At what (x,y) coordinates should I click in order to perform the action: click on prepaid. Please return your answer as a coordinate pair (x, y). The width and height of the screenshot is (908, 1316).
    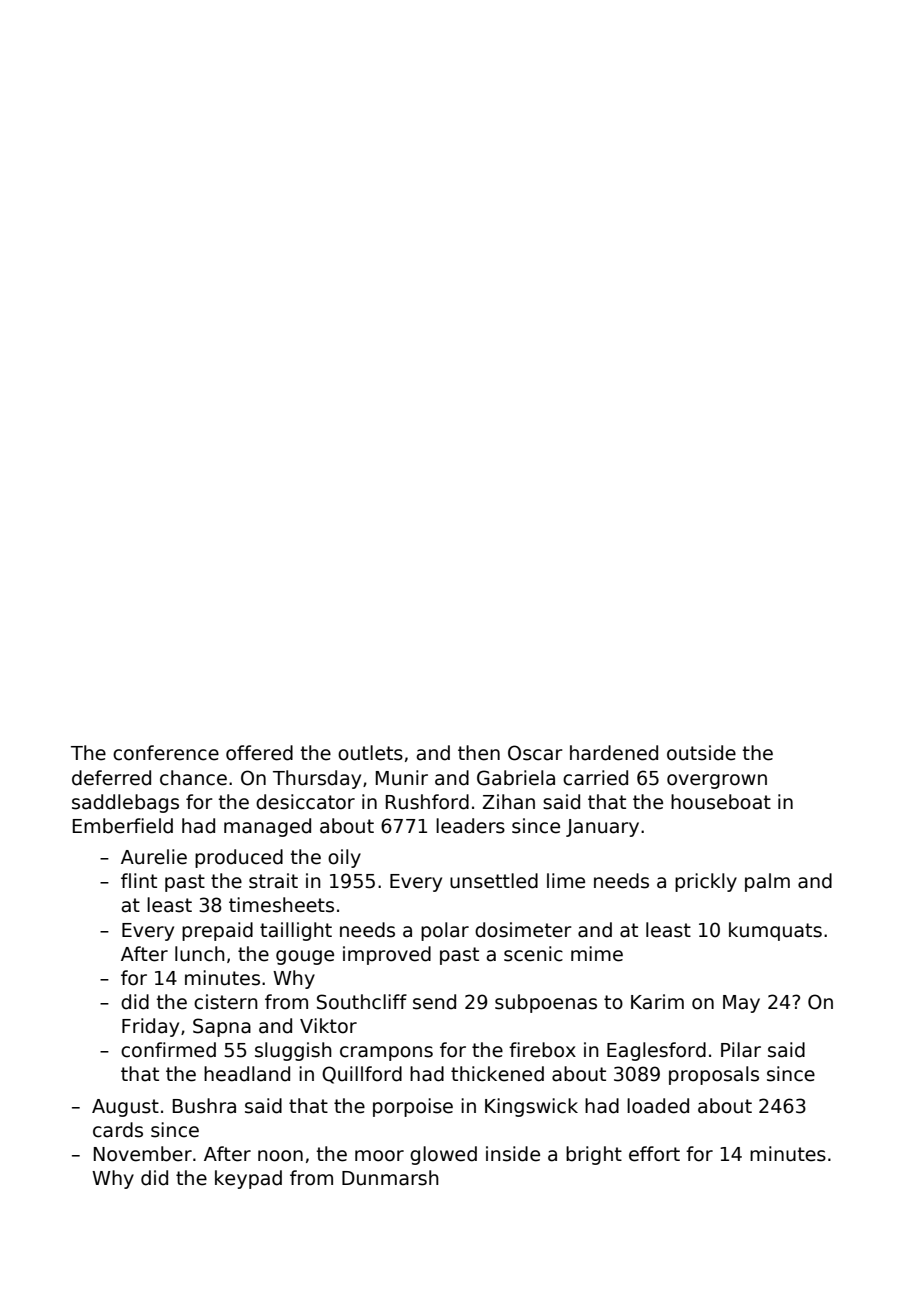
    Looking at the image, I should click on (217, 931).
